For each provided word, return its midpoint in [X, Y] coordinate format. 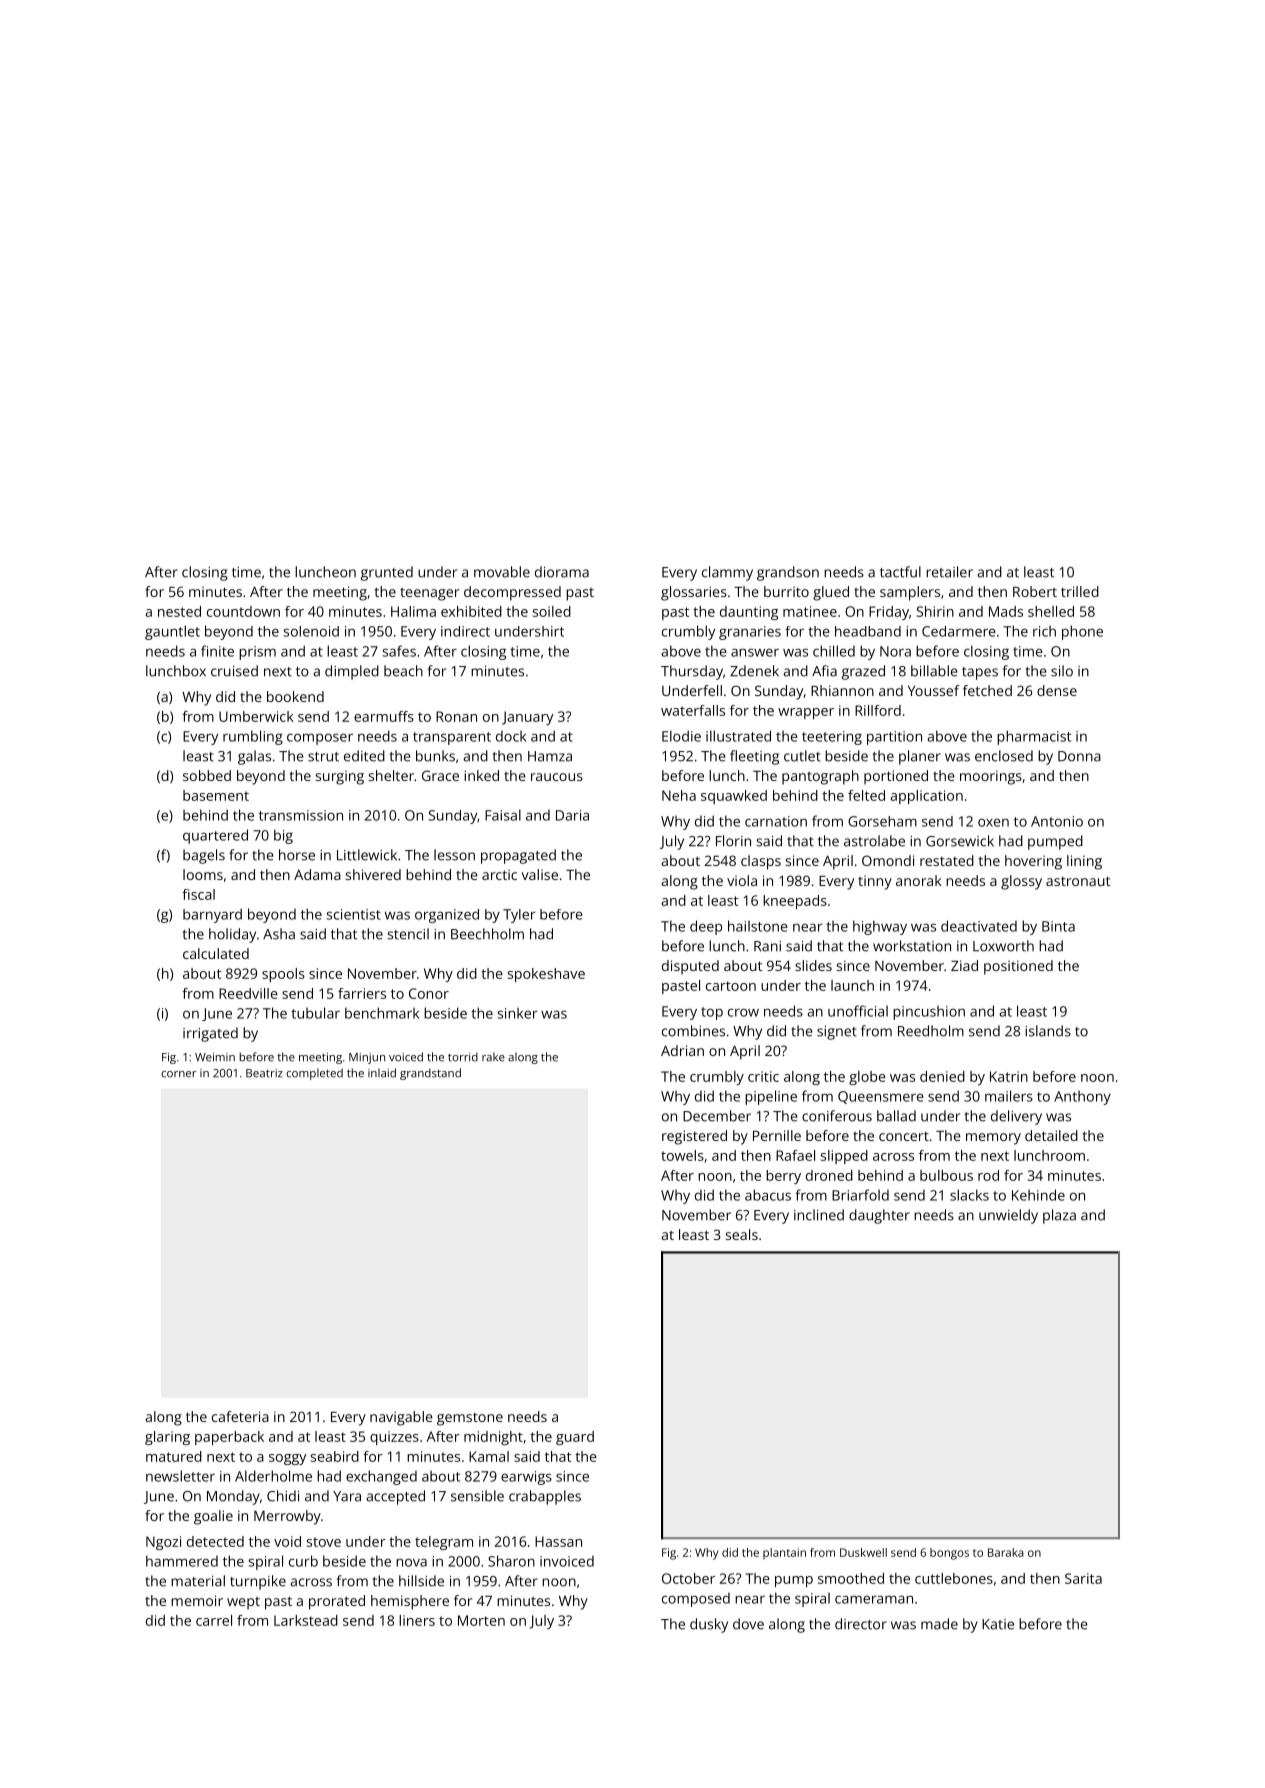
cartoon [731, 986]
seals [742, 1234]
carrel [214, 1620]
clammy [727, 573]
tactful [900, 572]
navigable [401, 1418]
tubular [315, 1013]
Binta [1058, 926]
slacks [969, 1195]
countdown [243, 611]
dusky [709, 1625]
